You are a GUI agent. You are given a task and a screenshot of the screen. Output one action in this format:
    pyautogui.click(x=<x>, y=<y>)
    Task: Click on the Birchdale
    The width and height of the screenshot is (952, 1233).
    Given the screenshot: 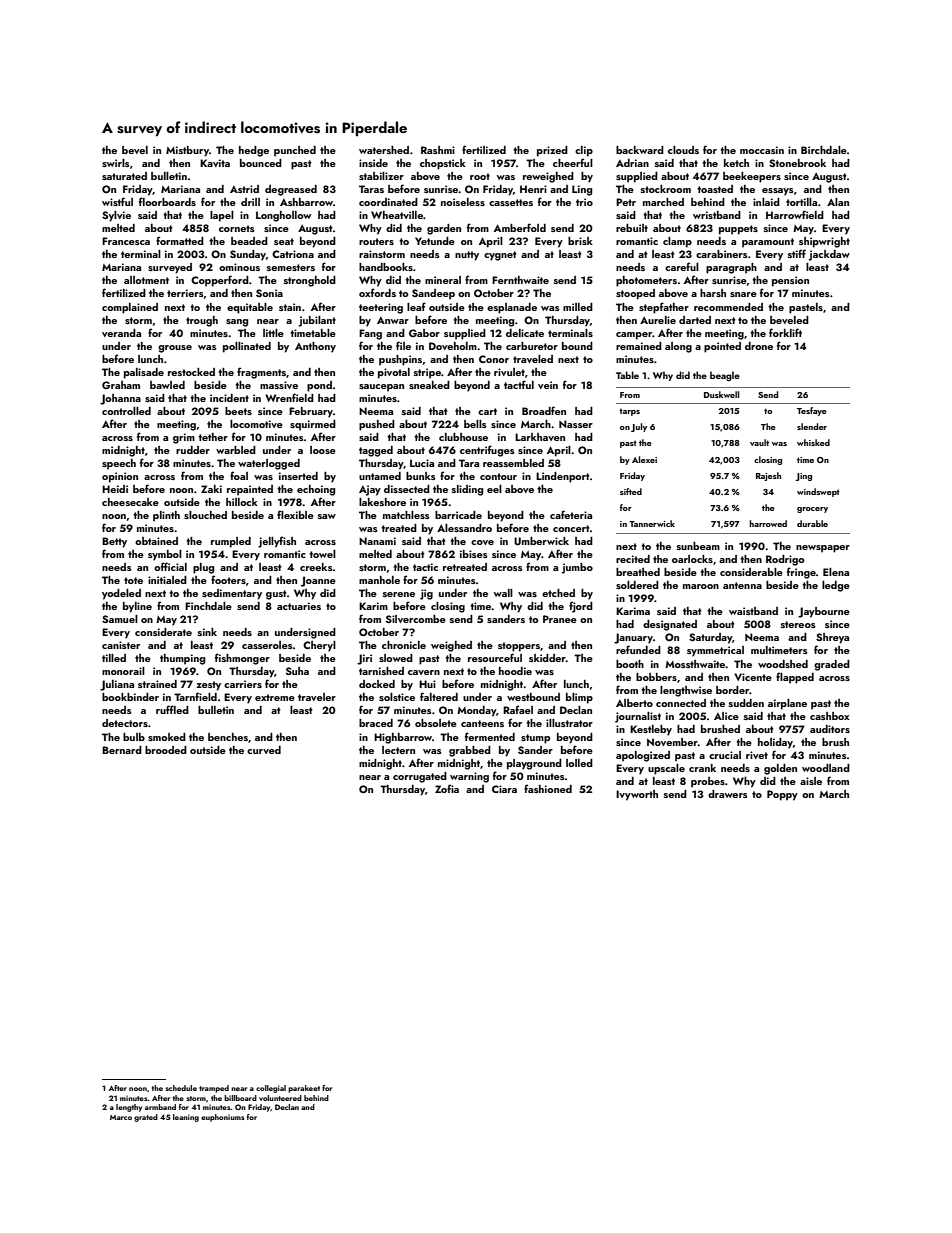 What is the action you would take?
    pyautogui.click(x=824, y=150)
